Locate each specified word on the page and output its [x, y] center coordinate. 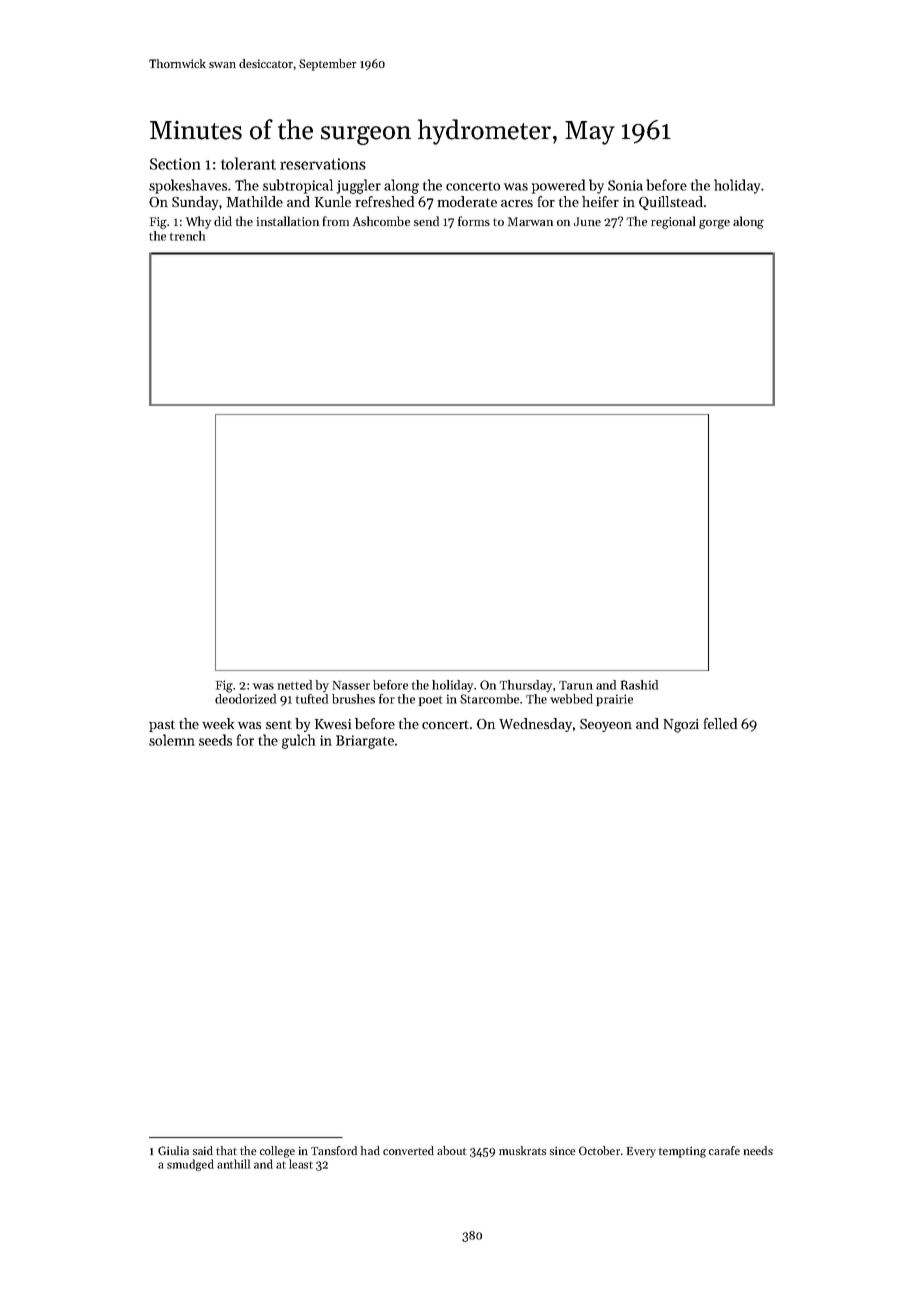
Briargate [365, 742]
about [451, 1150]
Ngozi [681, 726]
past [162, 726]
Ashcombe [381, 221]
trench [187, 236]
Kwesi [333, 724]
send [426, 221]
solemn [172, 740]
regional [673, 222]
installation [288, 221]
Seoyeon [606, 725]
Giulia [173, 1150]
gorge [714, 224]
